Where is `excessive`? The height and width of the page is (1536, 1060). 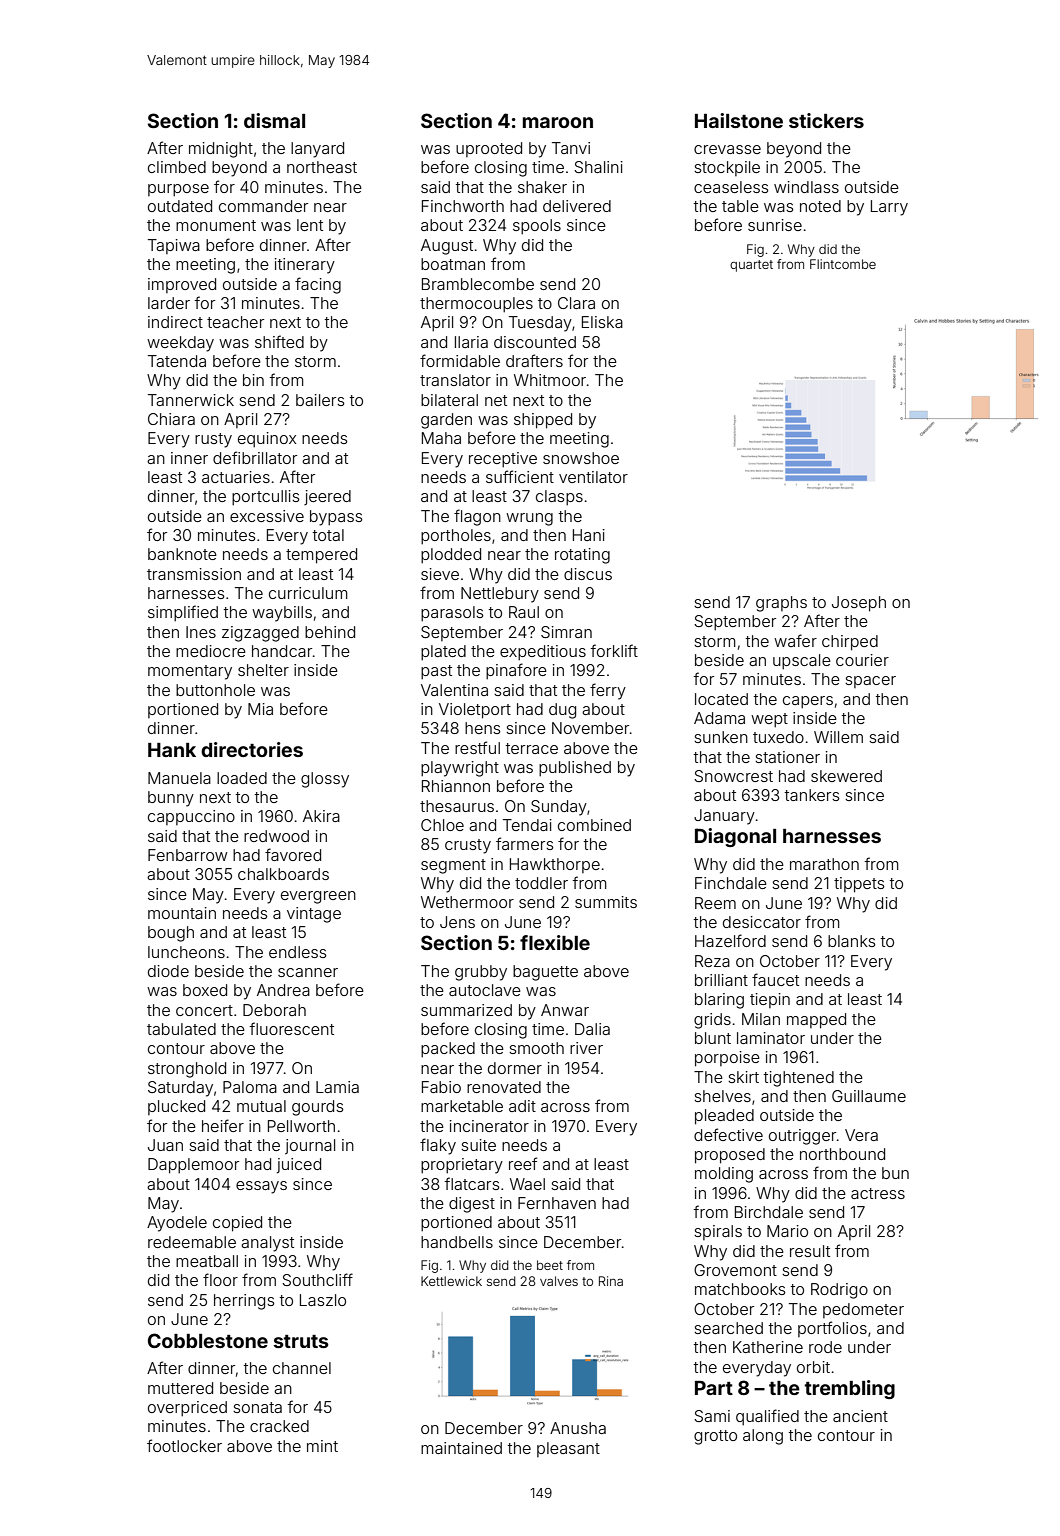
excessive is located at coordinates (267, 516).
